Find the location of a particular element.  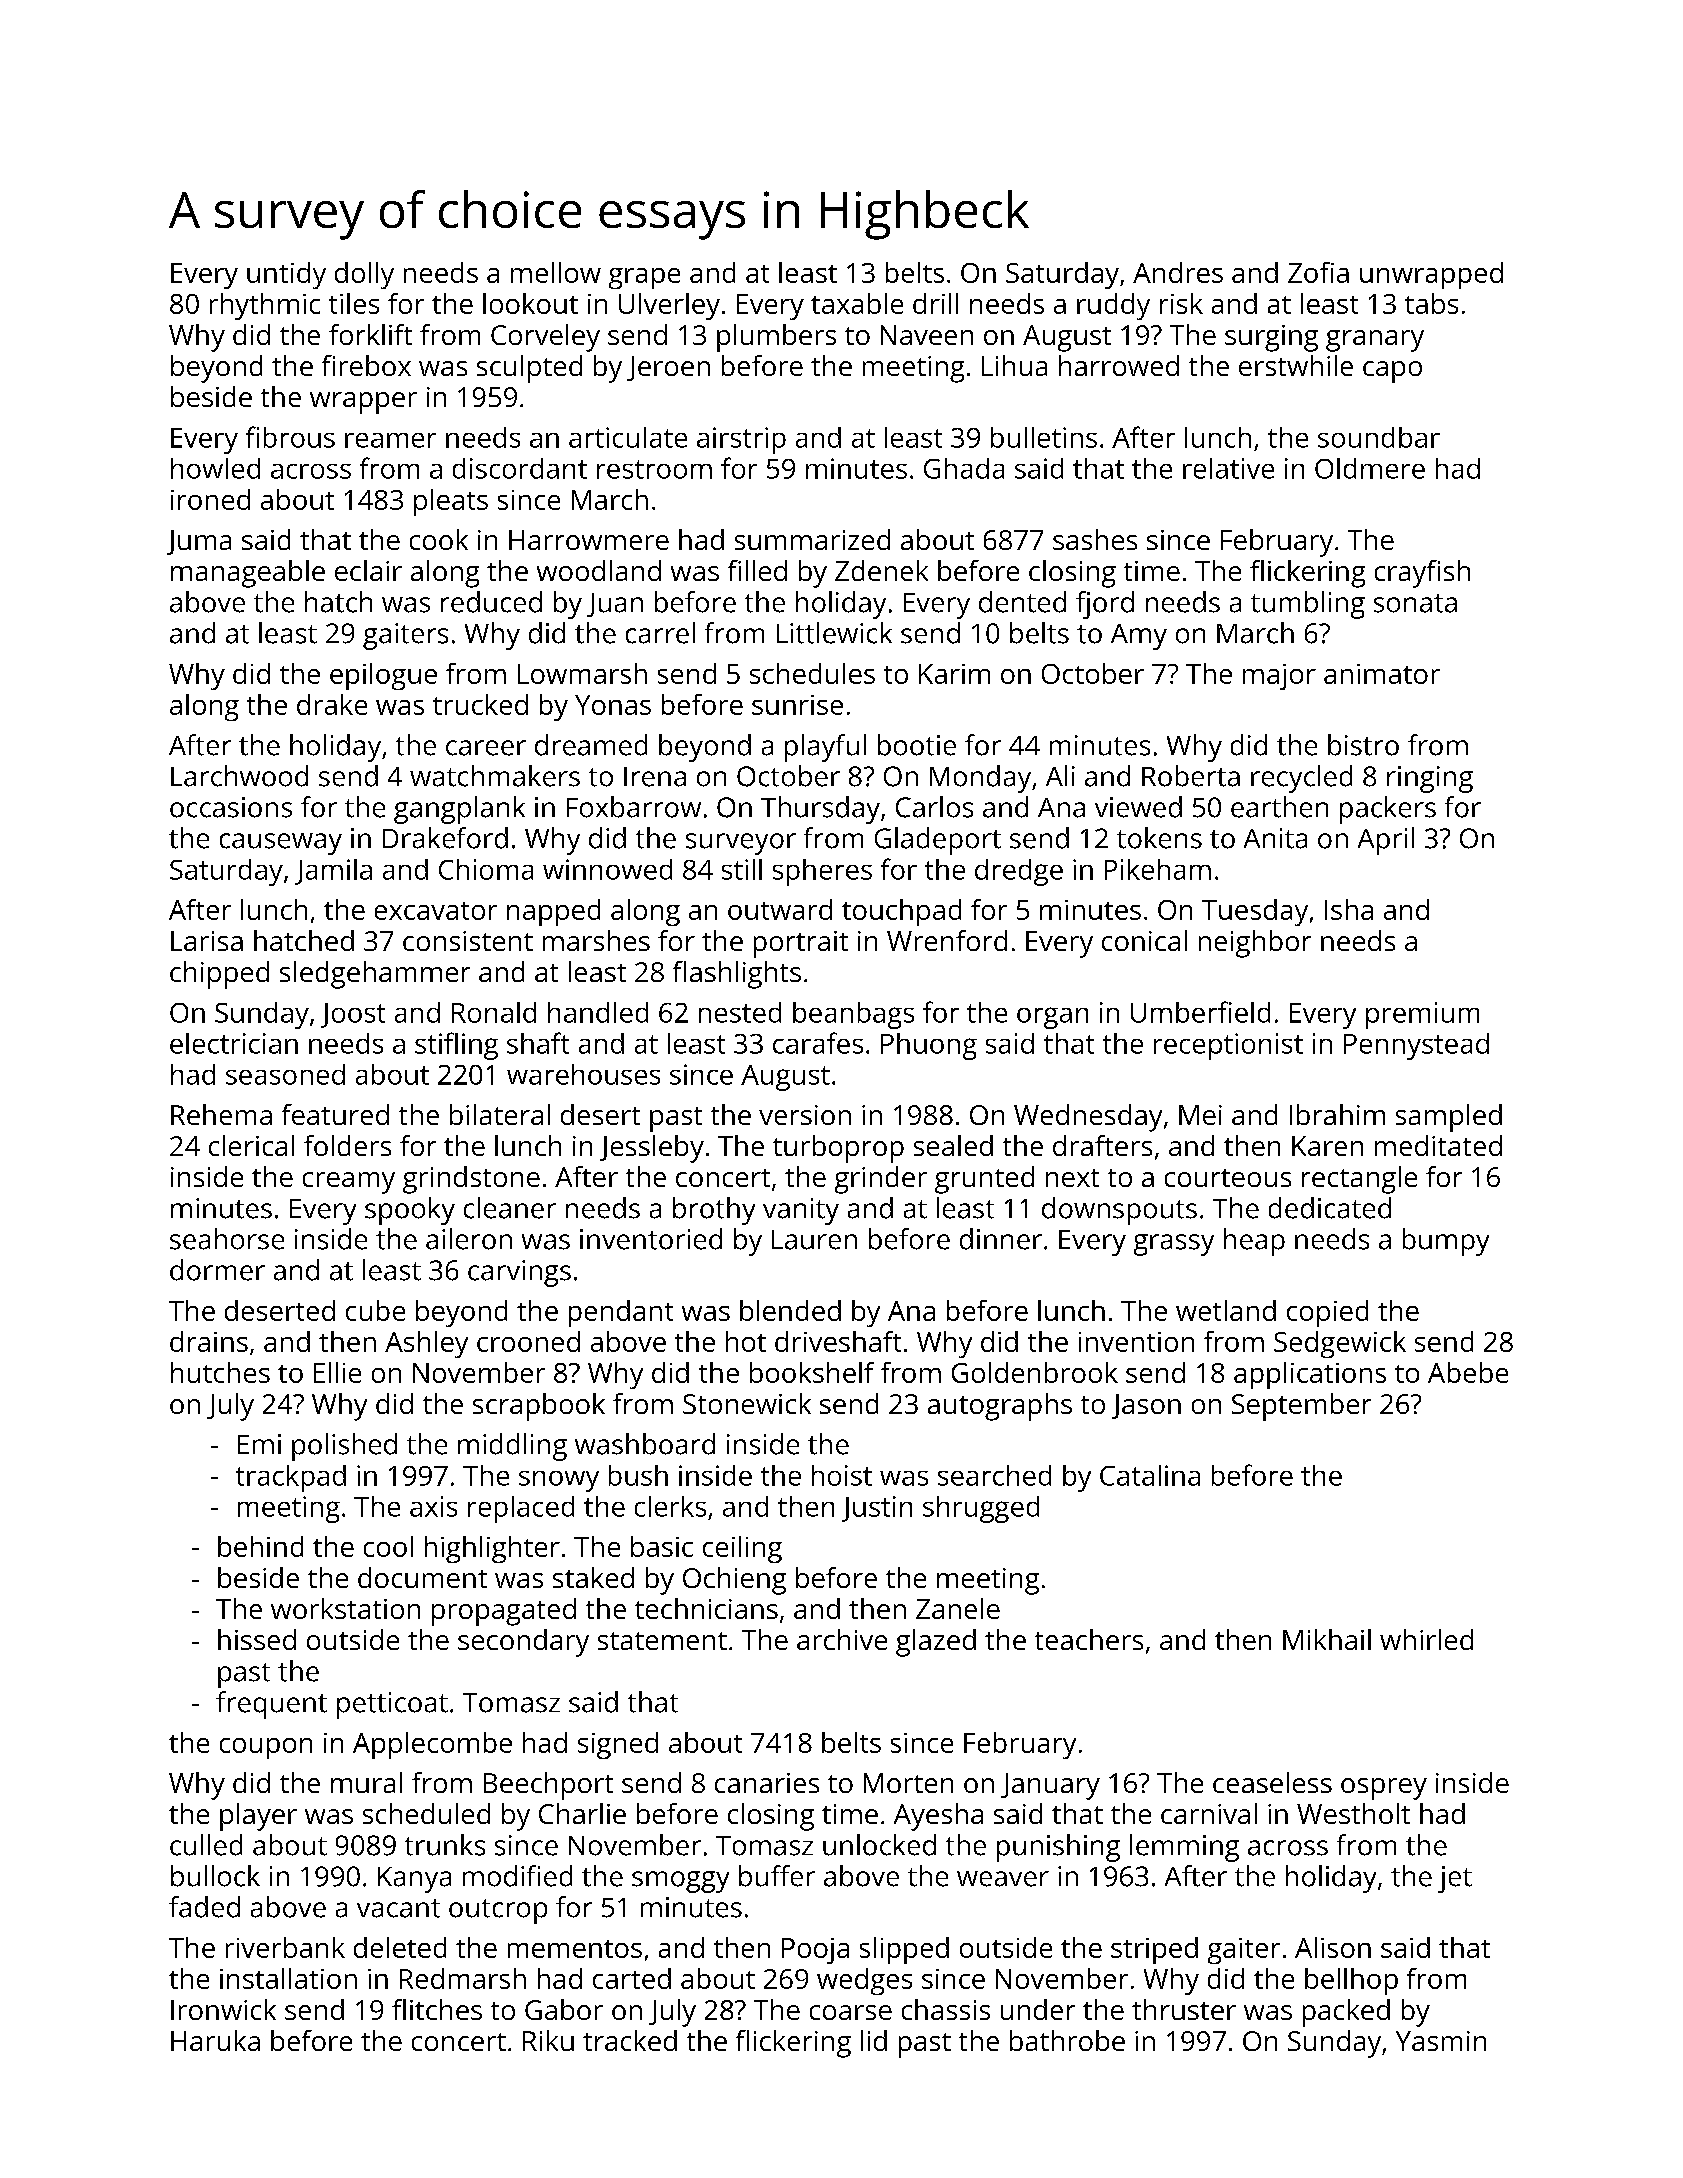

tracked is located at coordinates (630, 2040).
